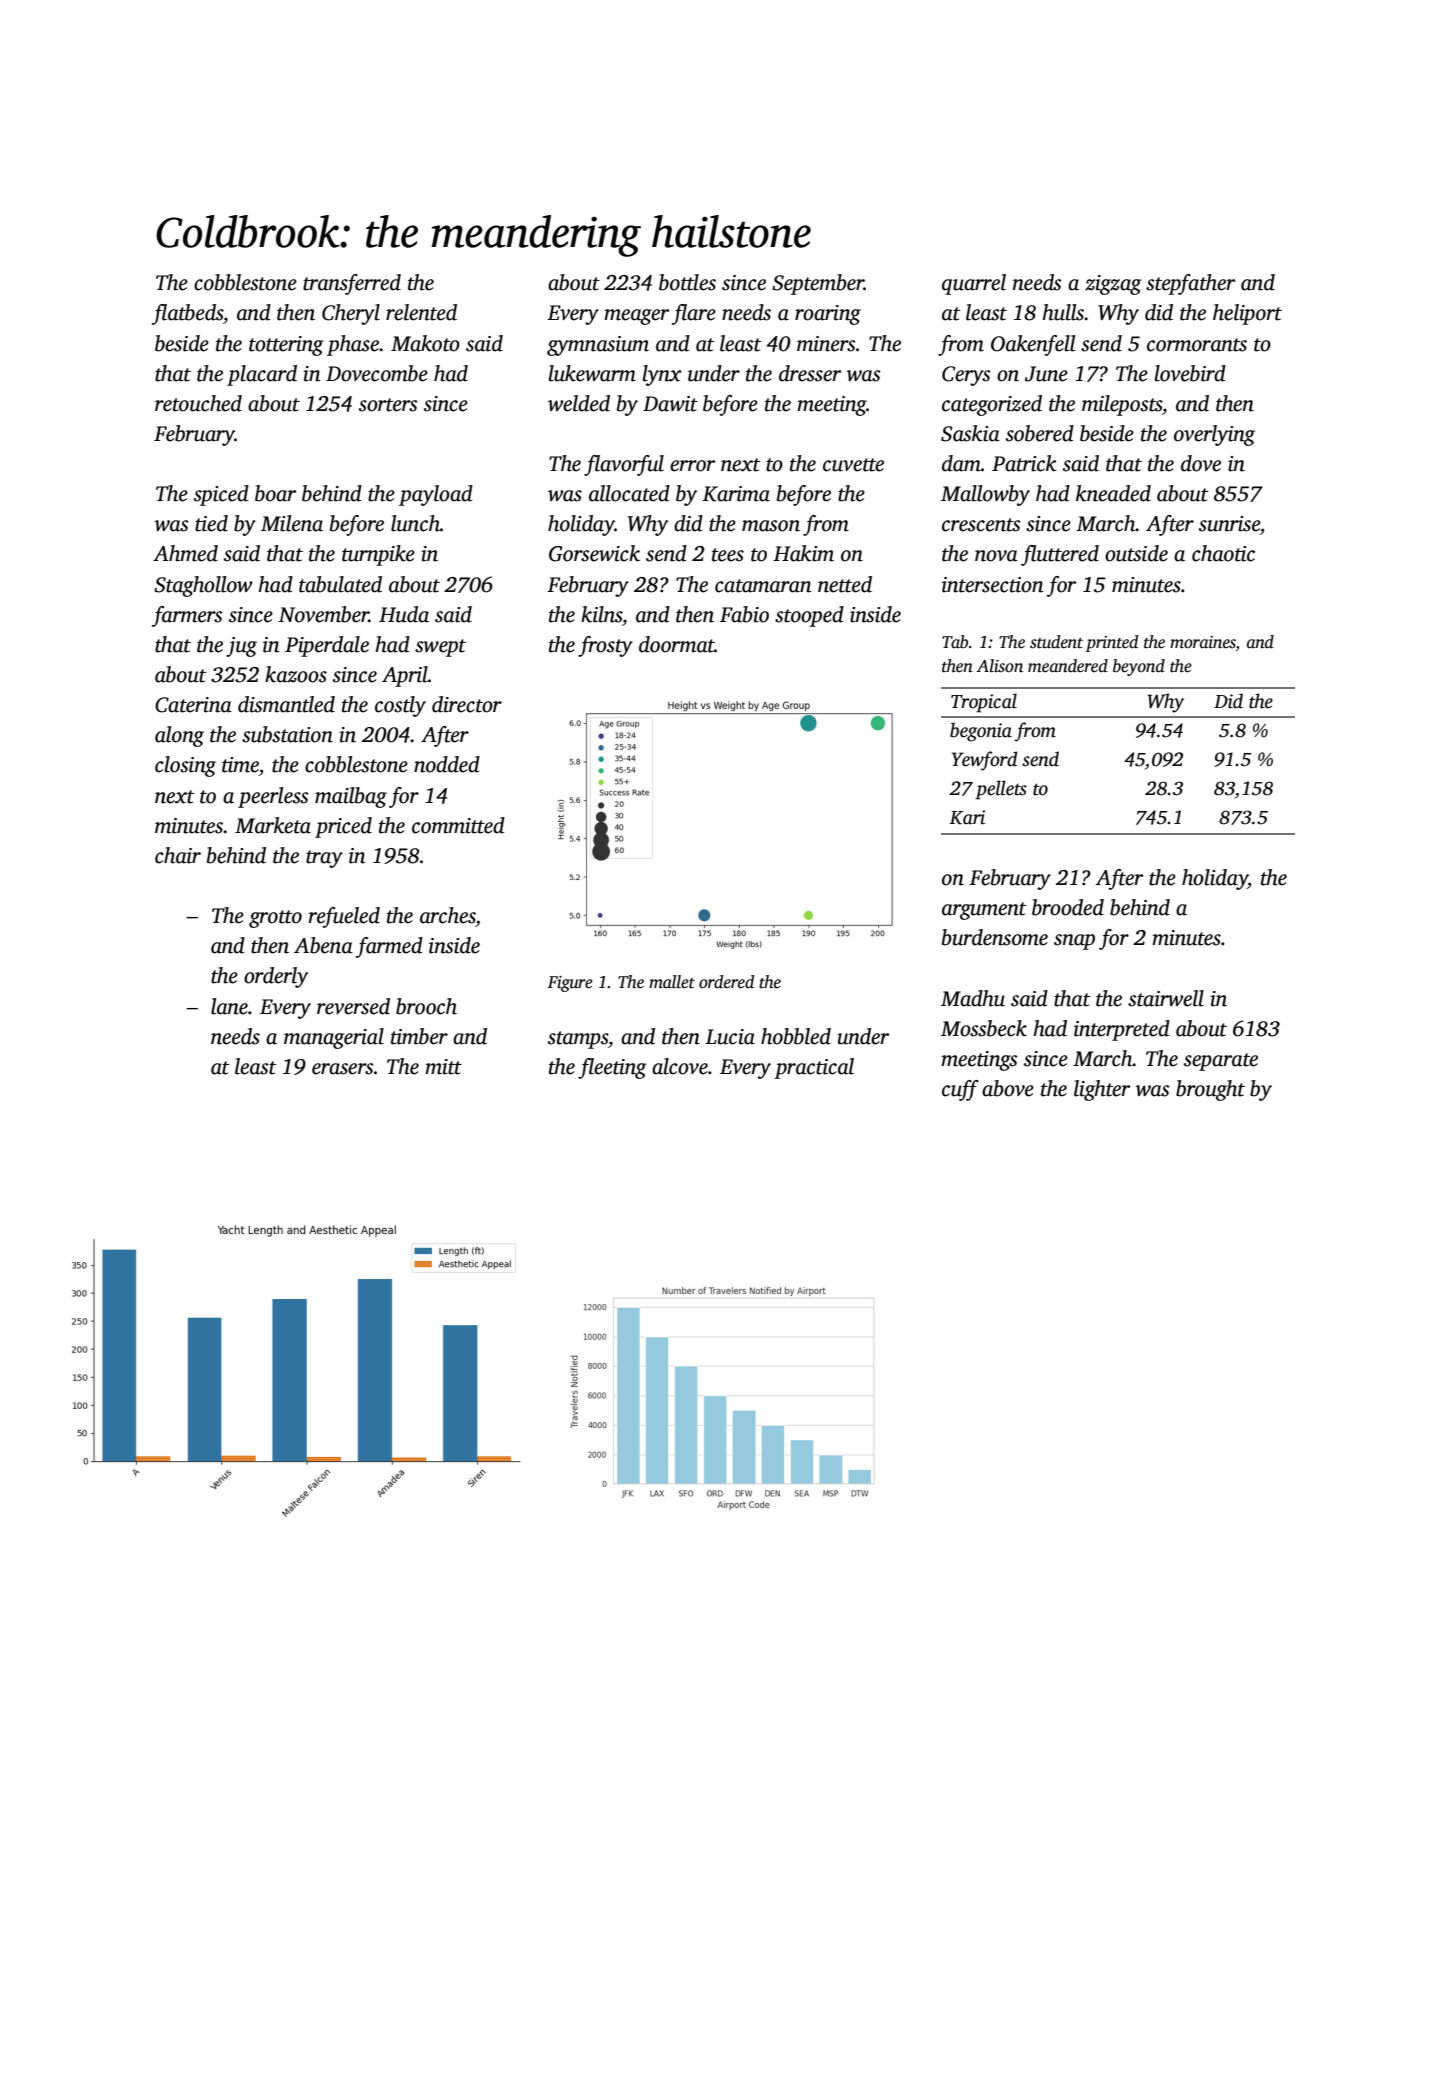 This document has height=2100, width=1450. Describe the element at coordinates (579, 403) in the document. I see `welded` at that location.
